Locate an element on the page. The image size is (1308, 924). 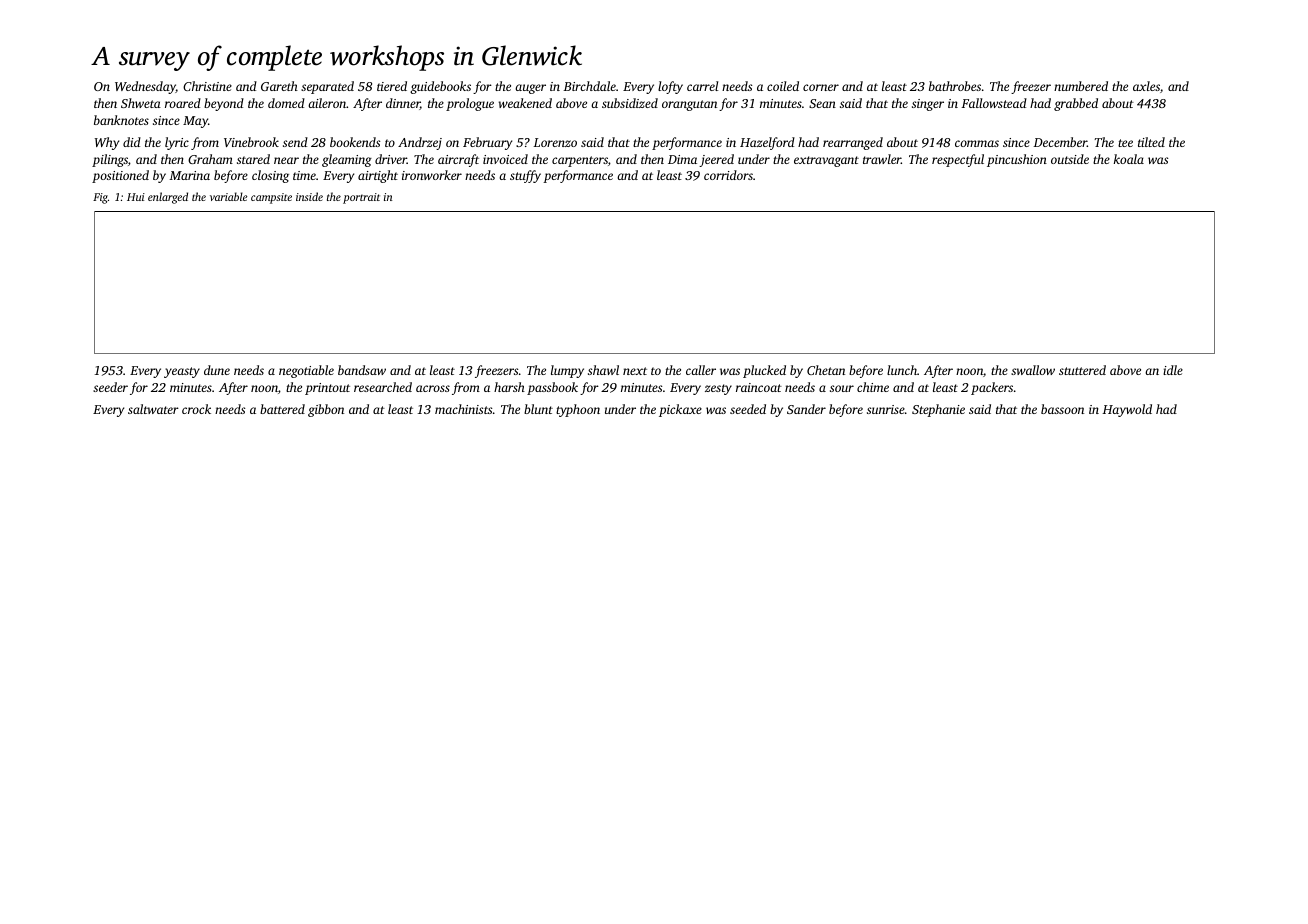
next is located at coordinates (635, 371).
